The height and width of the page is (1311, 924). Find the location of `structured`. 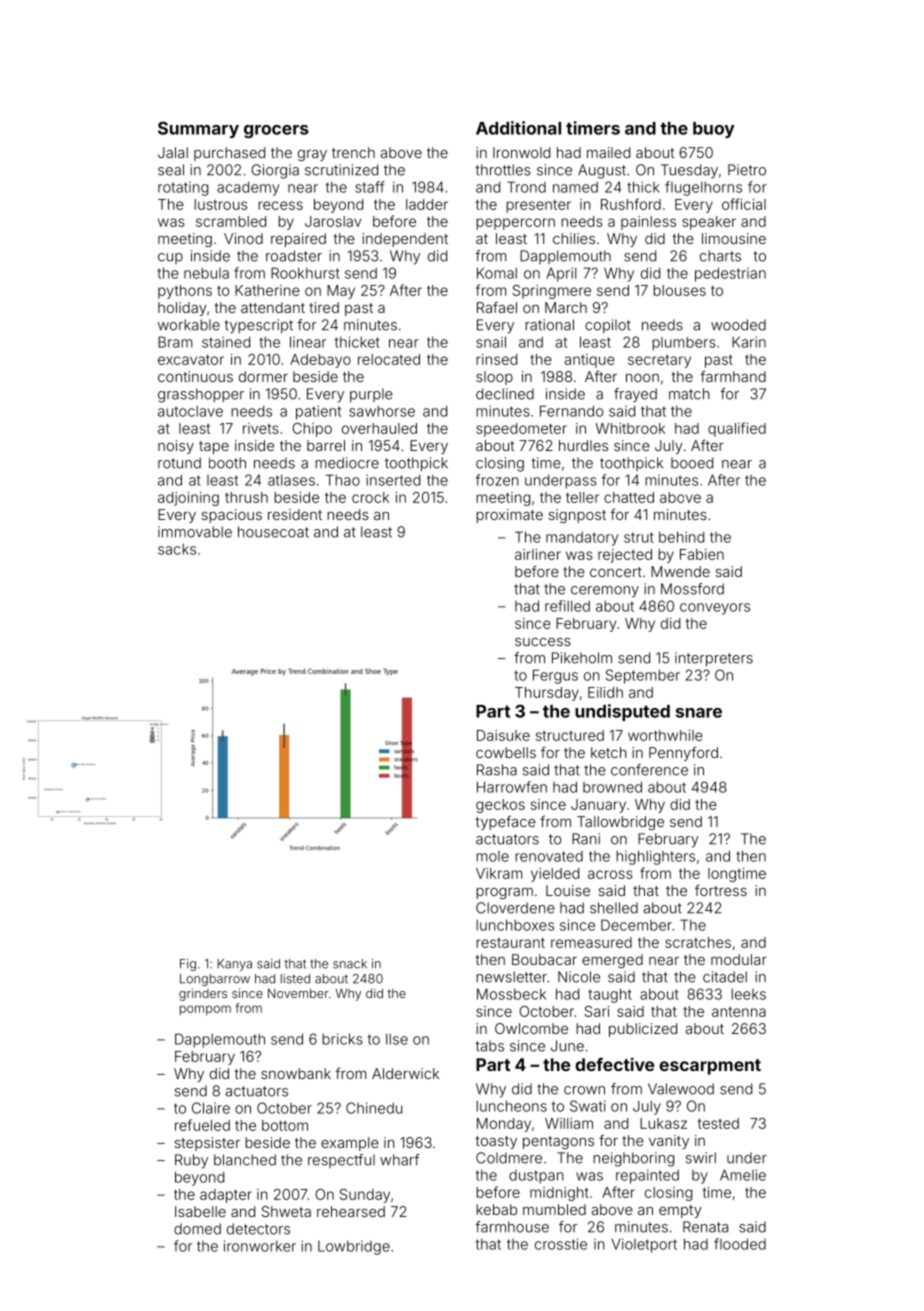

structured is located at coordinates (570, 735).
